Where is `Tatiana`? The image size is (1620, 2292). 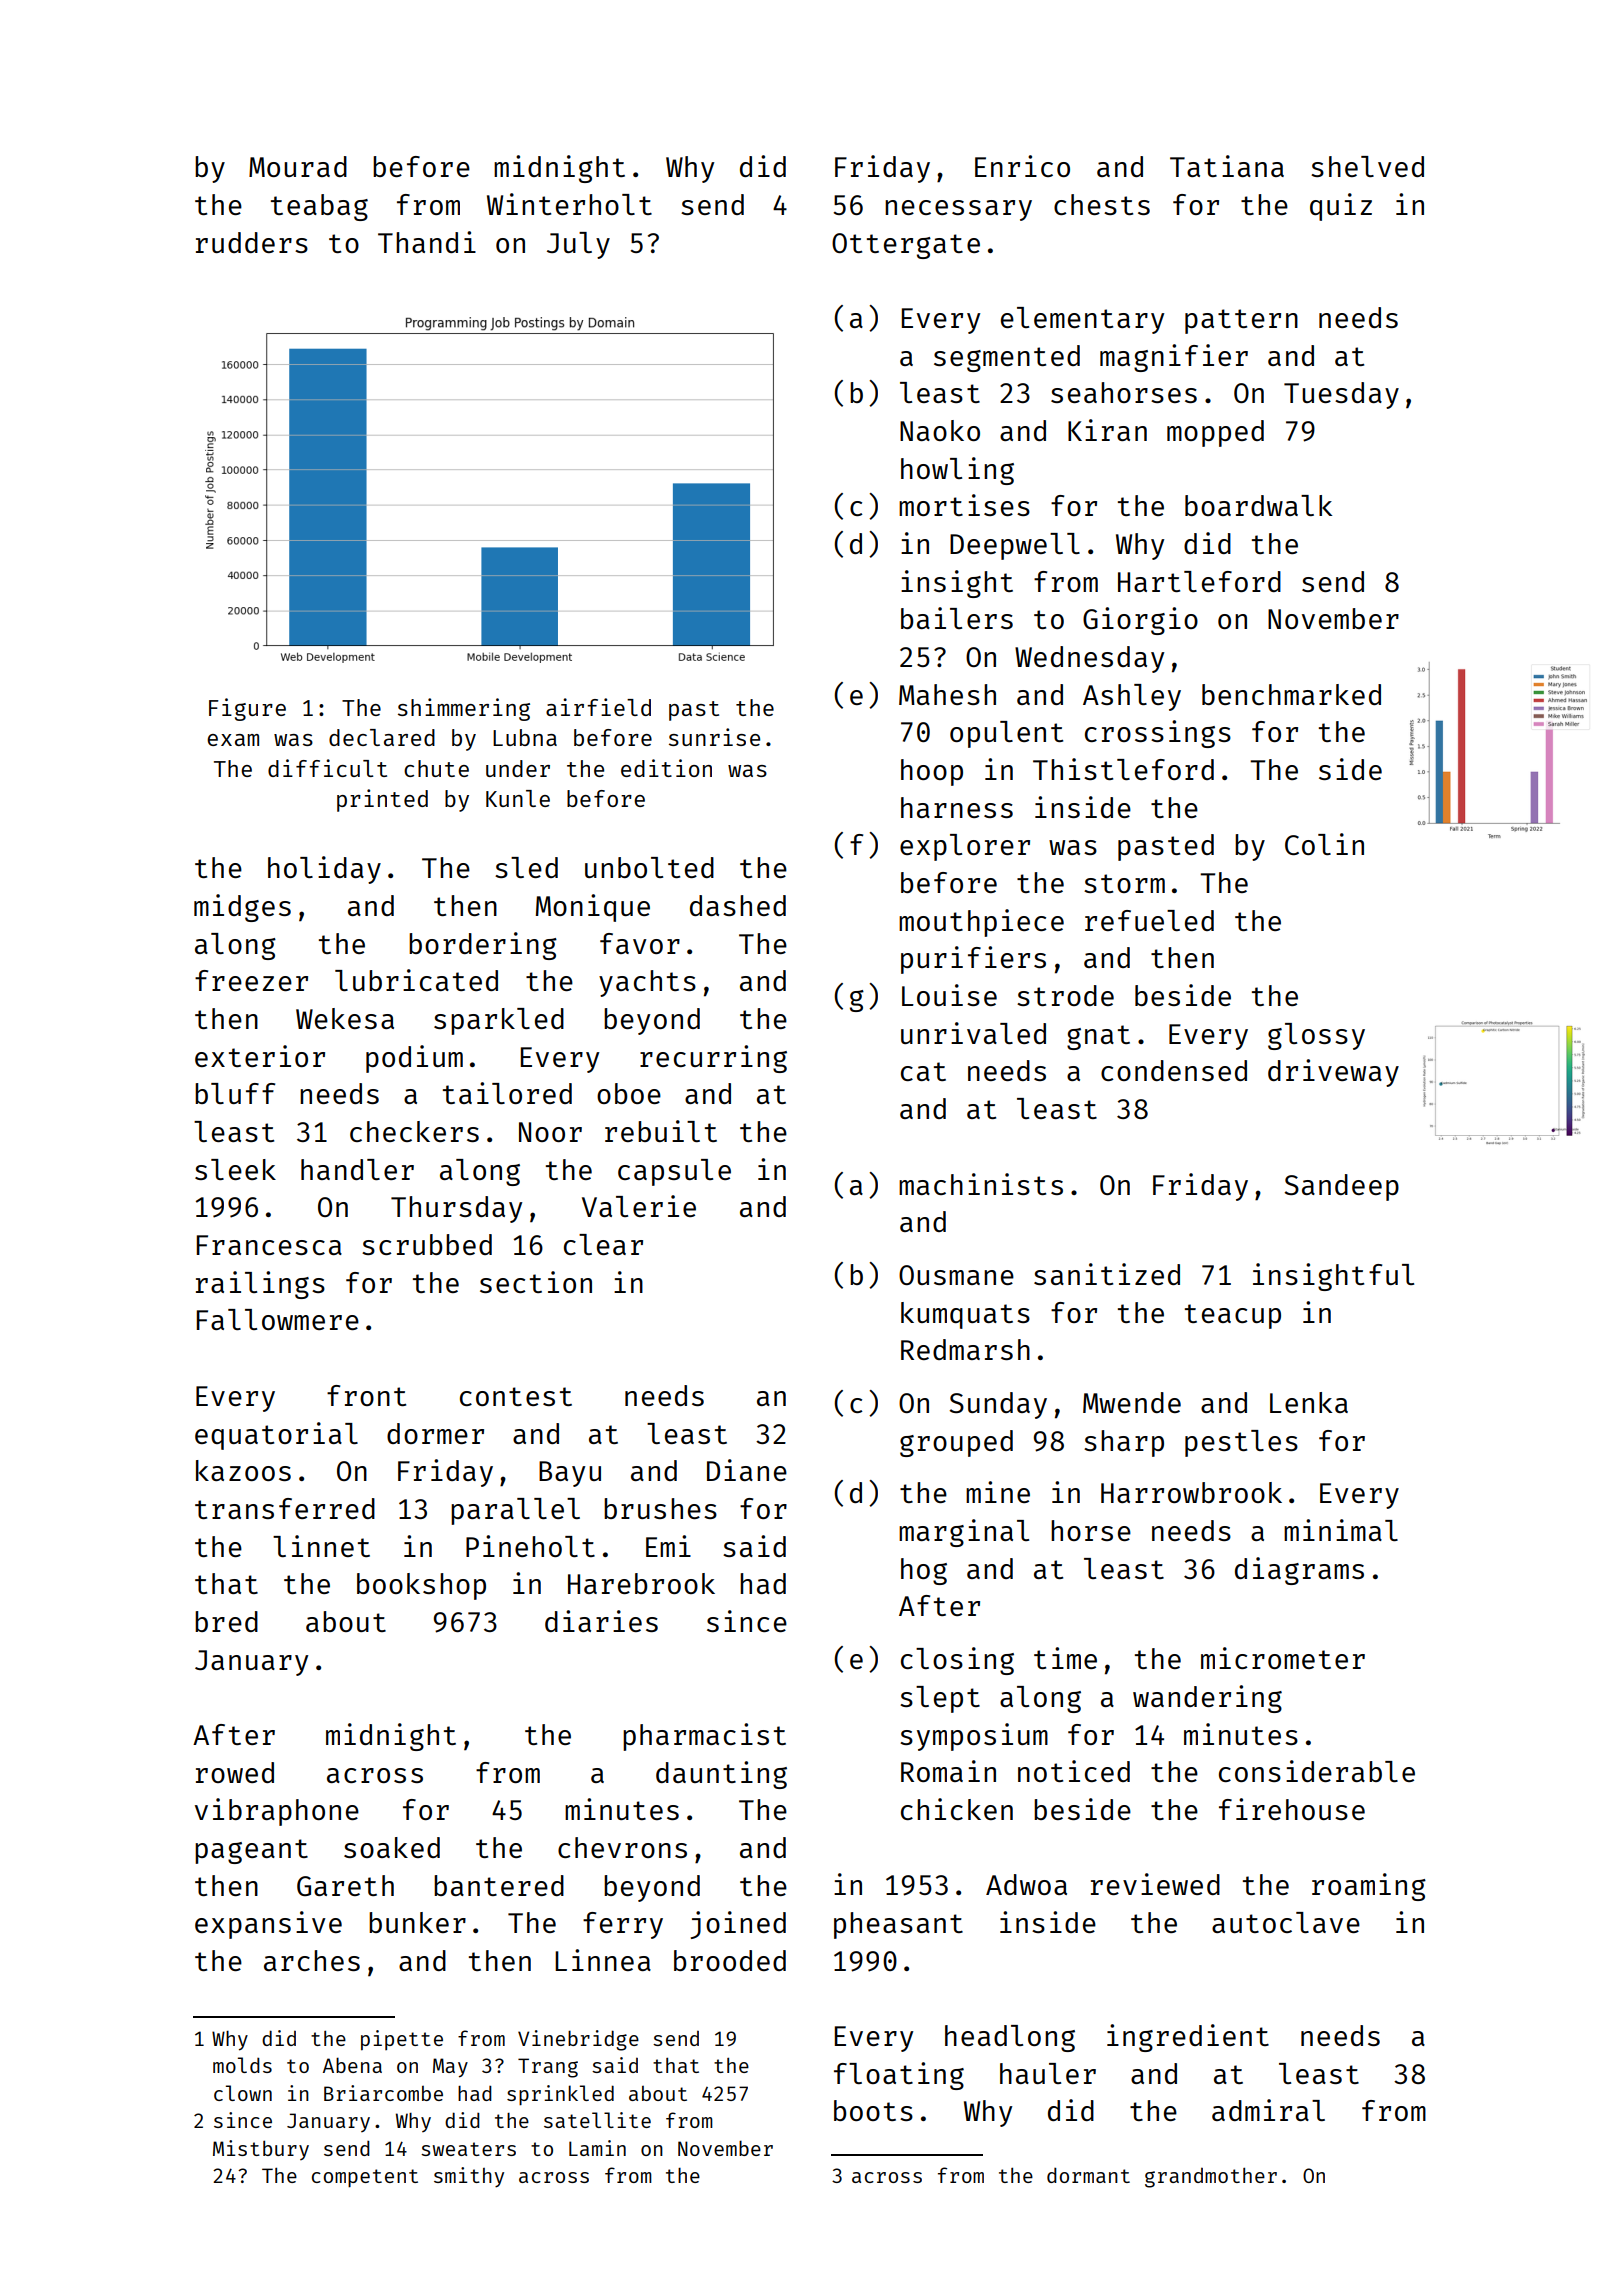 Tatiana is located at coordinates (1227, 166).
